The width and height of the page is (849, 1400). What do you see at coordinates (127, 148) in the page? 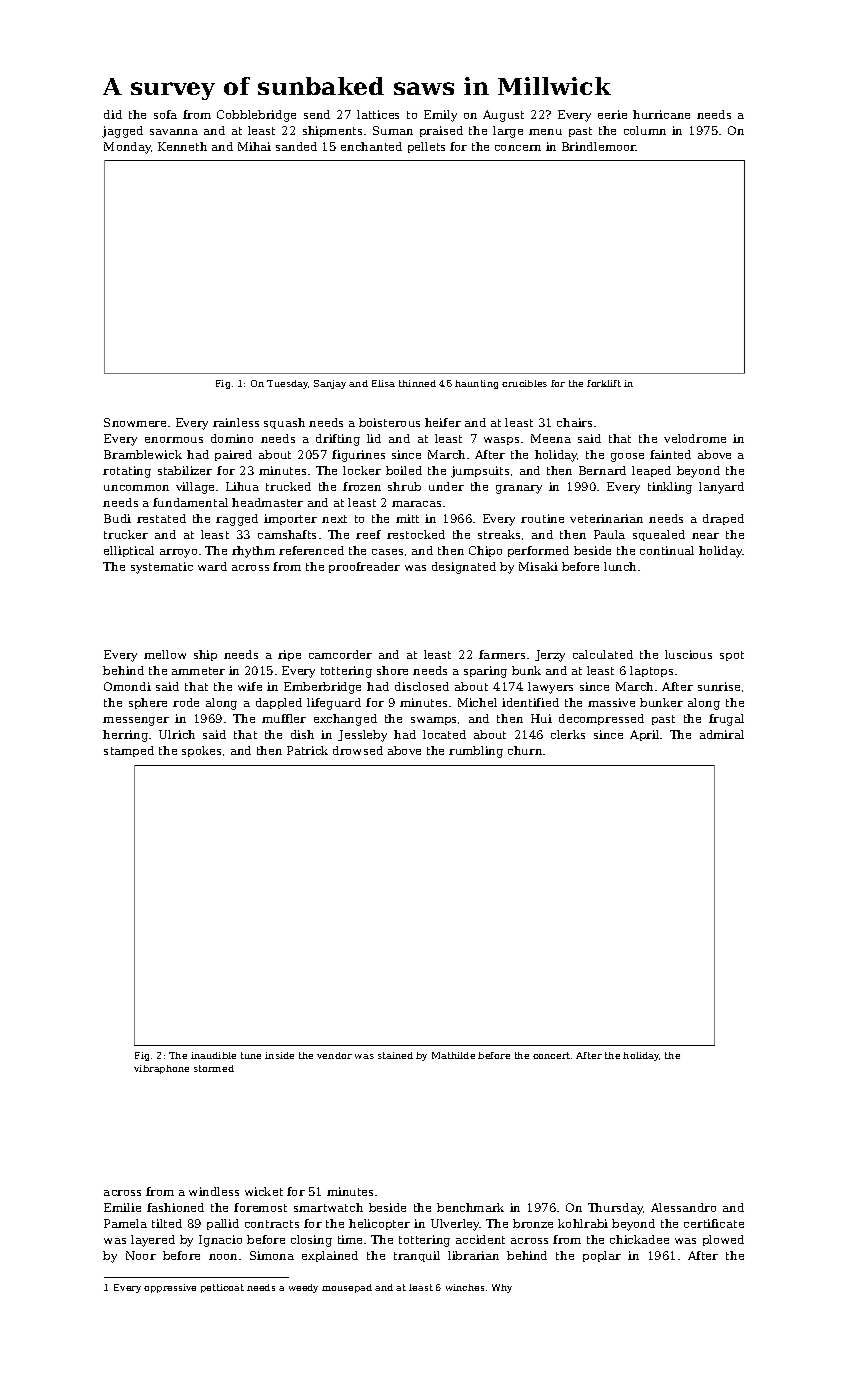
I see `Monday` at bounding box center [127, 148].
